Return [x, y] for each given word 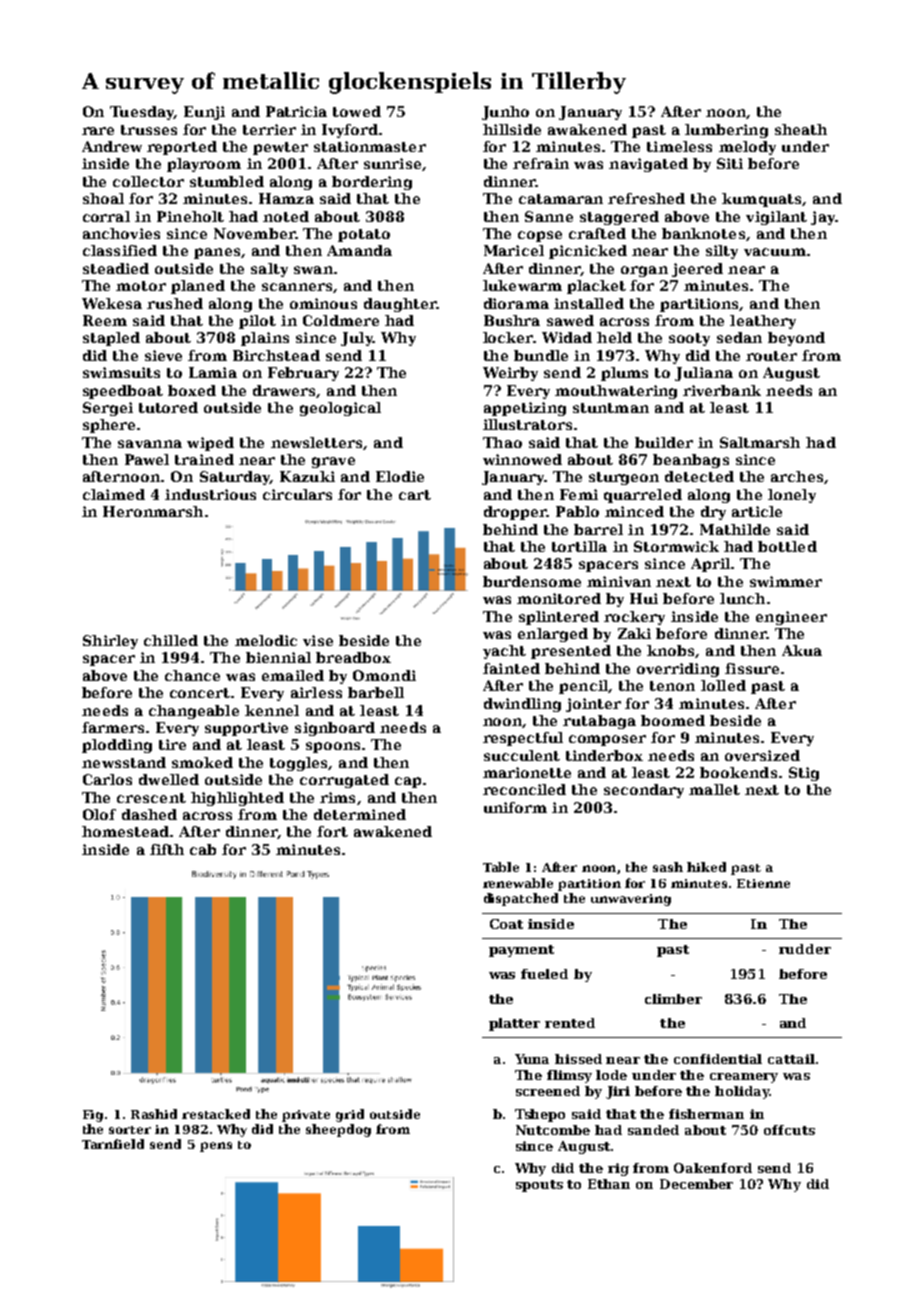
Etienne [763, 883]
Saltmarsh [760, 442]
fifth [167, 849]
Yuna [532, 1059]
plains [265, 339]
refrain [541, 163]
